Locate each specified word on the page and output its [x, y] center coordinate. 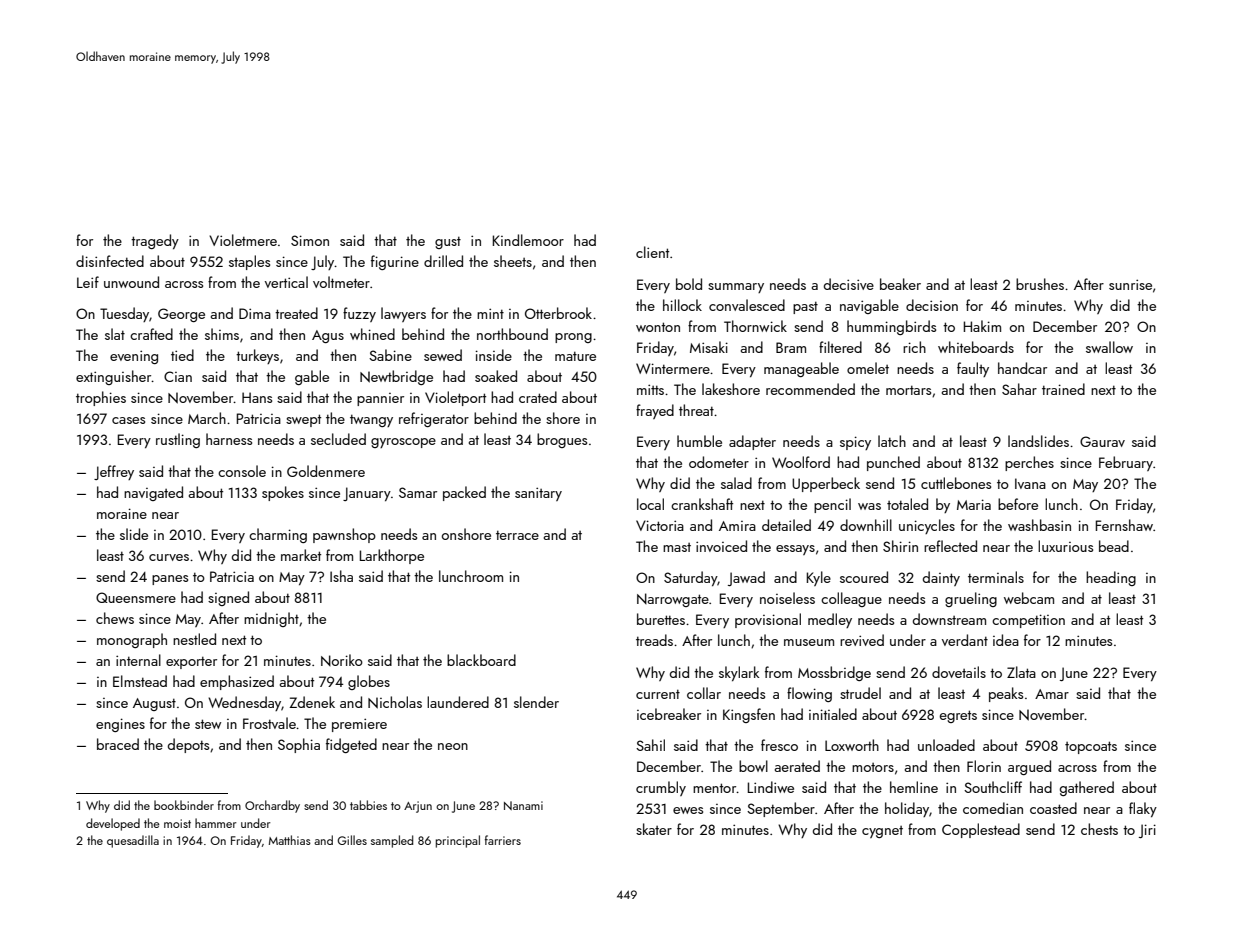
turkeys [257, 356]
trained [1063, 389]
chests [1099, 829]
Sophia [299, 745]
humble [699, 441]
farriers [503, 840]
